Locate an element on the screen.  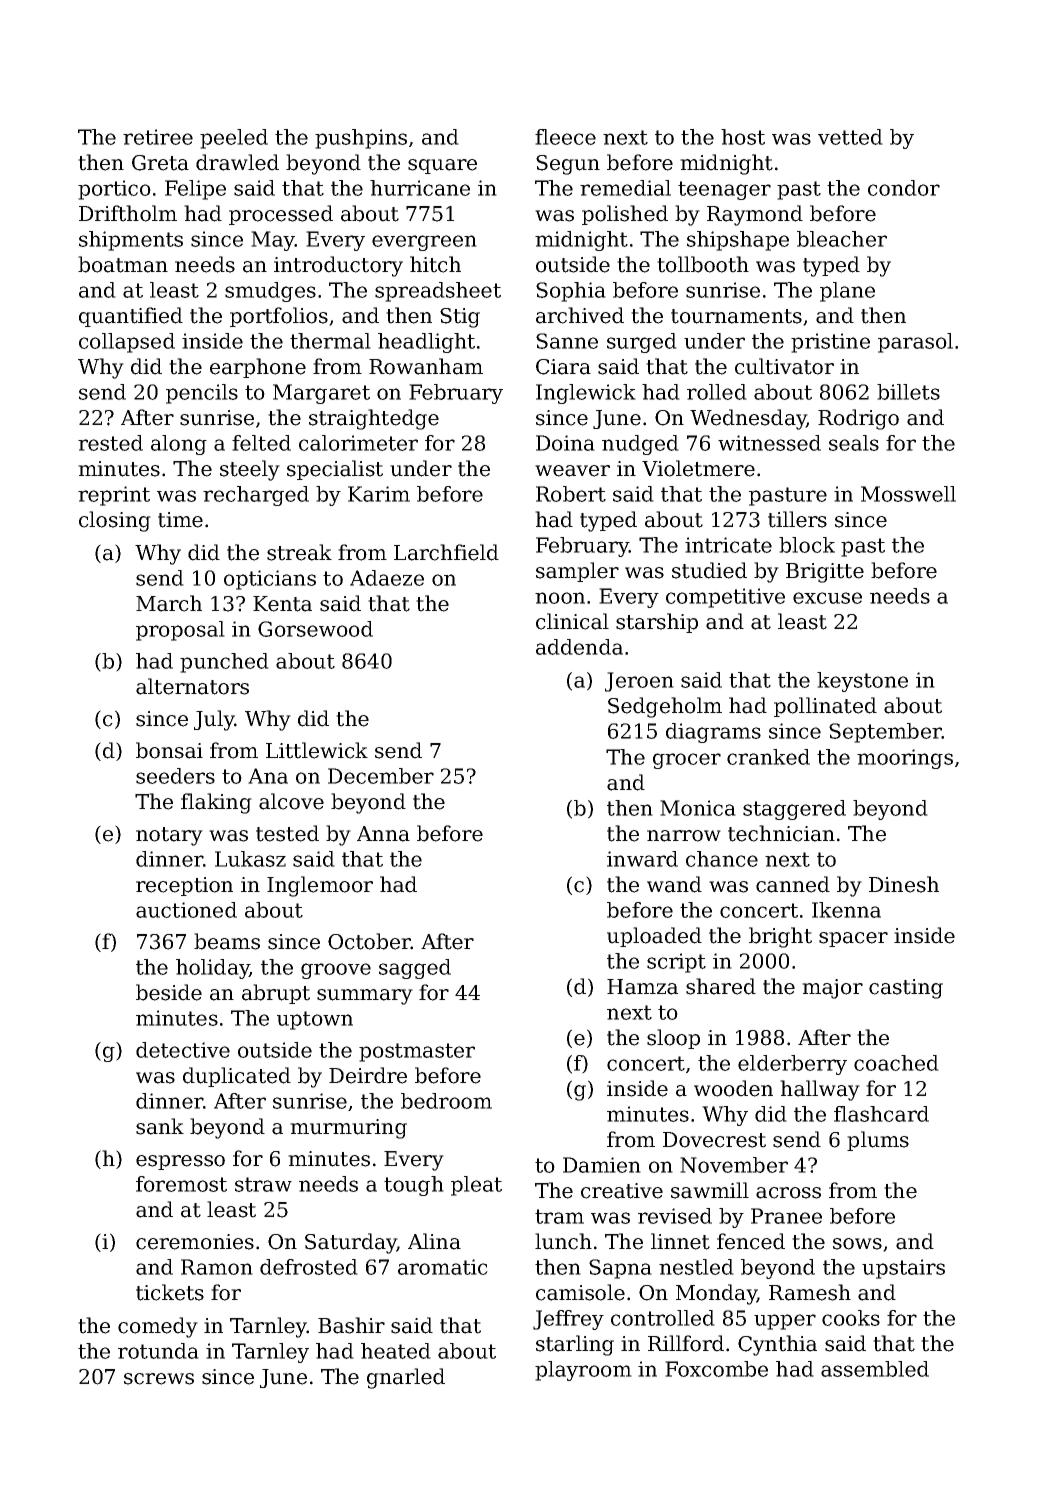
sows is located at coordinates (857, 1244).
